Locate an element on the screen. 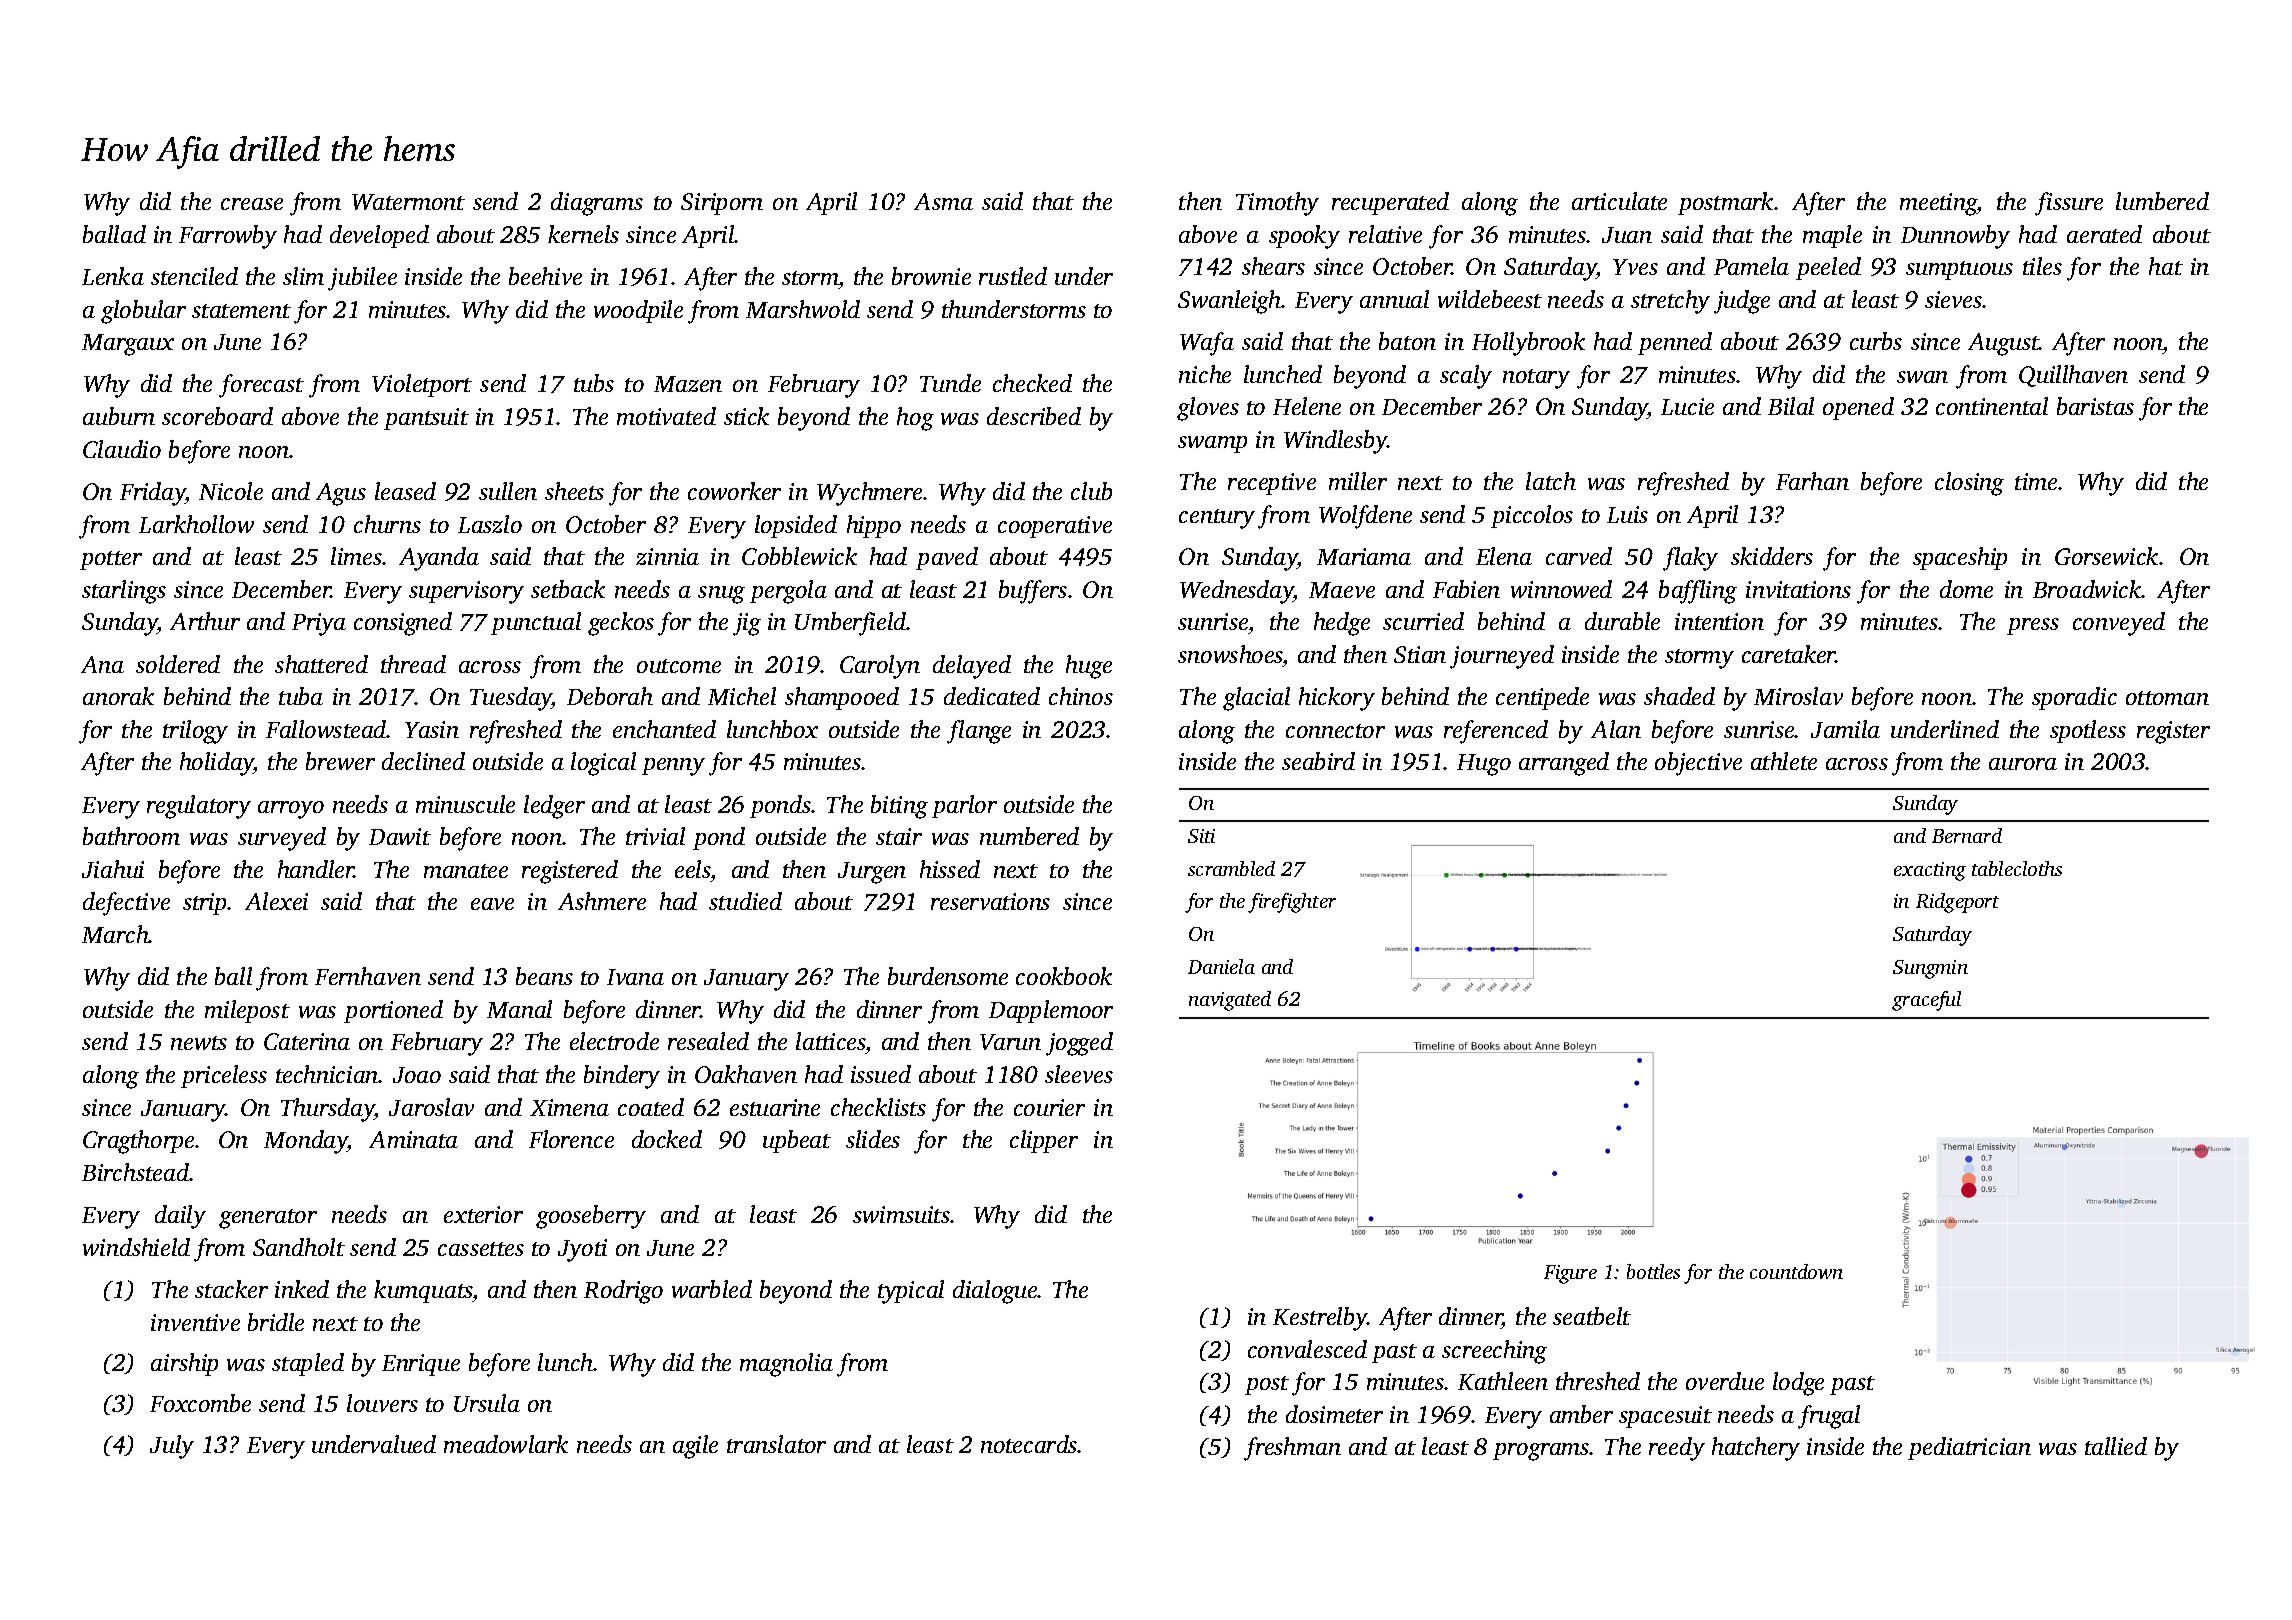 The height and width of the screenshot is (1620, 2292). crease is located at coordinates (252, 204).
